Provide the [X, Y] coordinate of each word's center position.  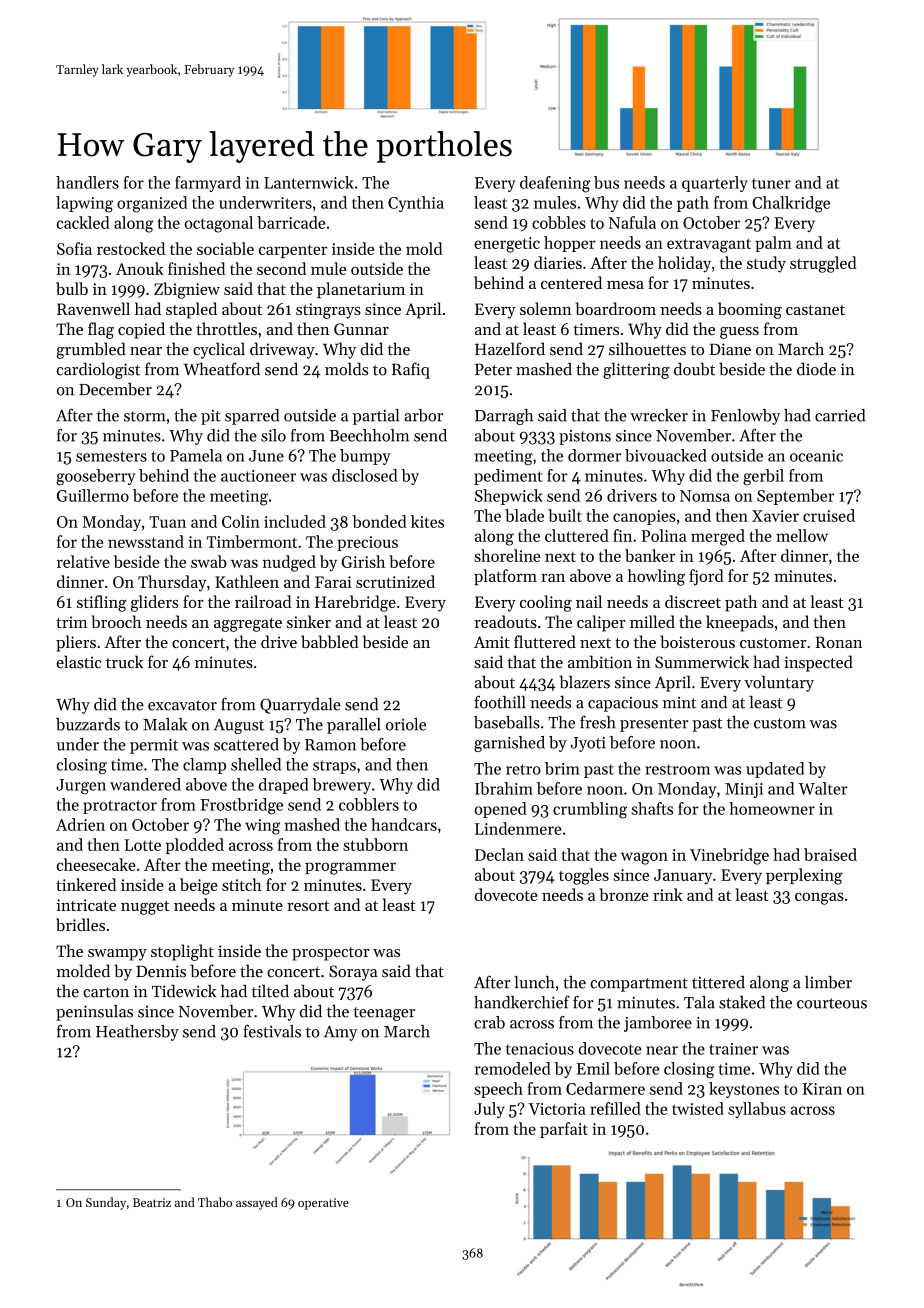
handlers [87, 182]
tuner [771, 184]
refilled [615, 1108]
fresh [598, 722]
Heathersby [137, 1033]
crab [489, 1022]
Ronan [838, 642]
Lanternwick [309, 182]
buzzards [88, 724]
